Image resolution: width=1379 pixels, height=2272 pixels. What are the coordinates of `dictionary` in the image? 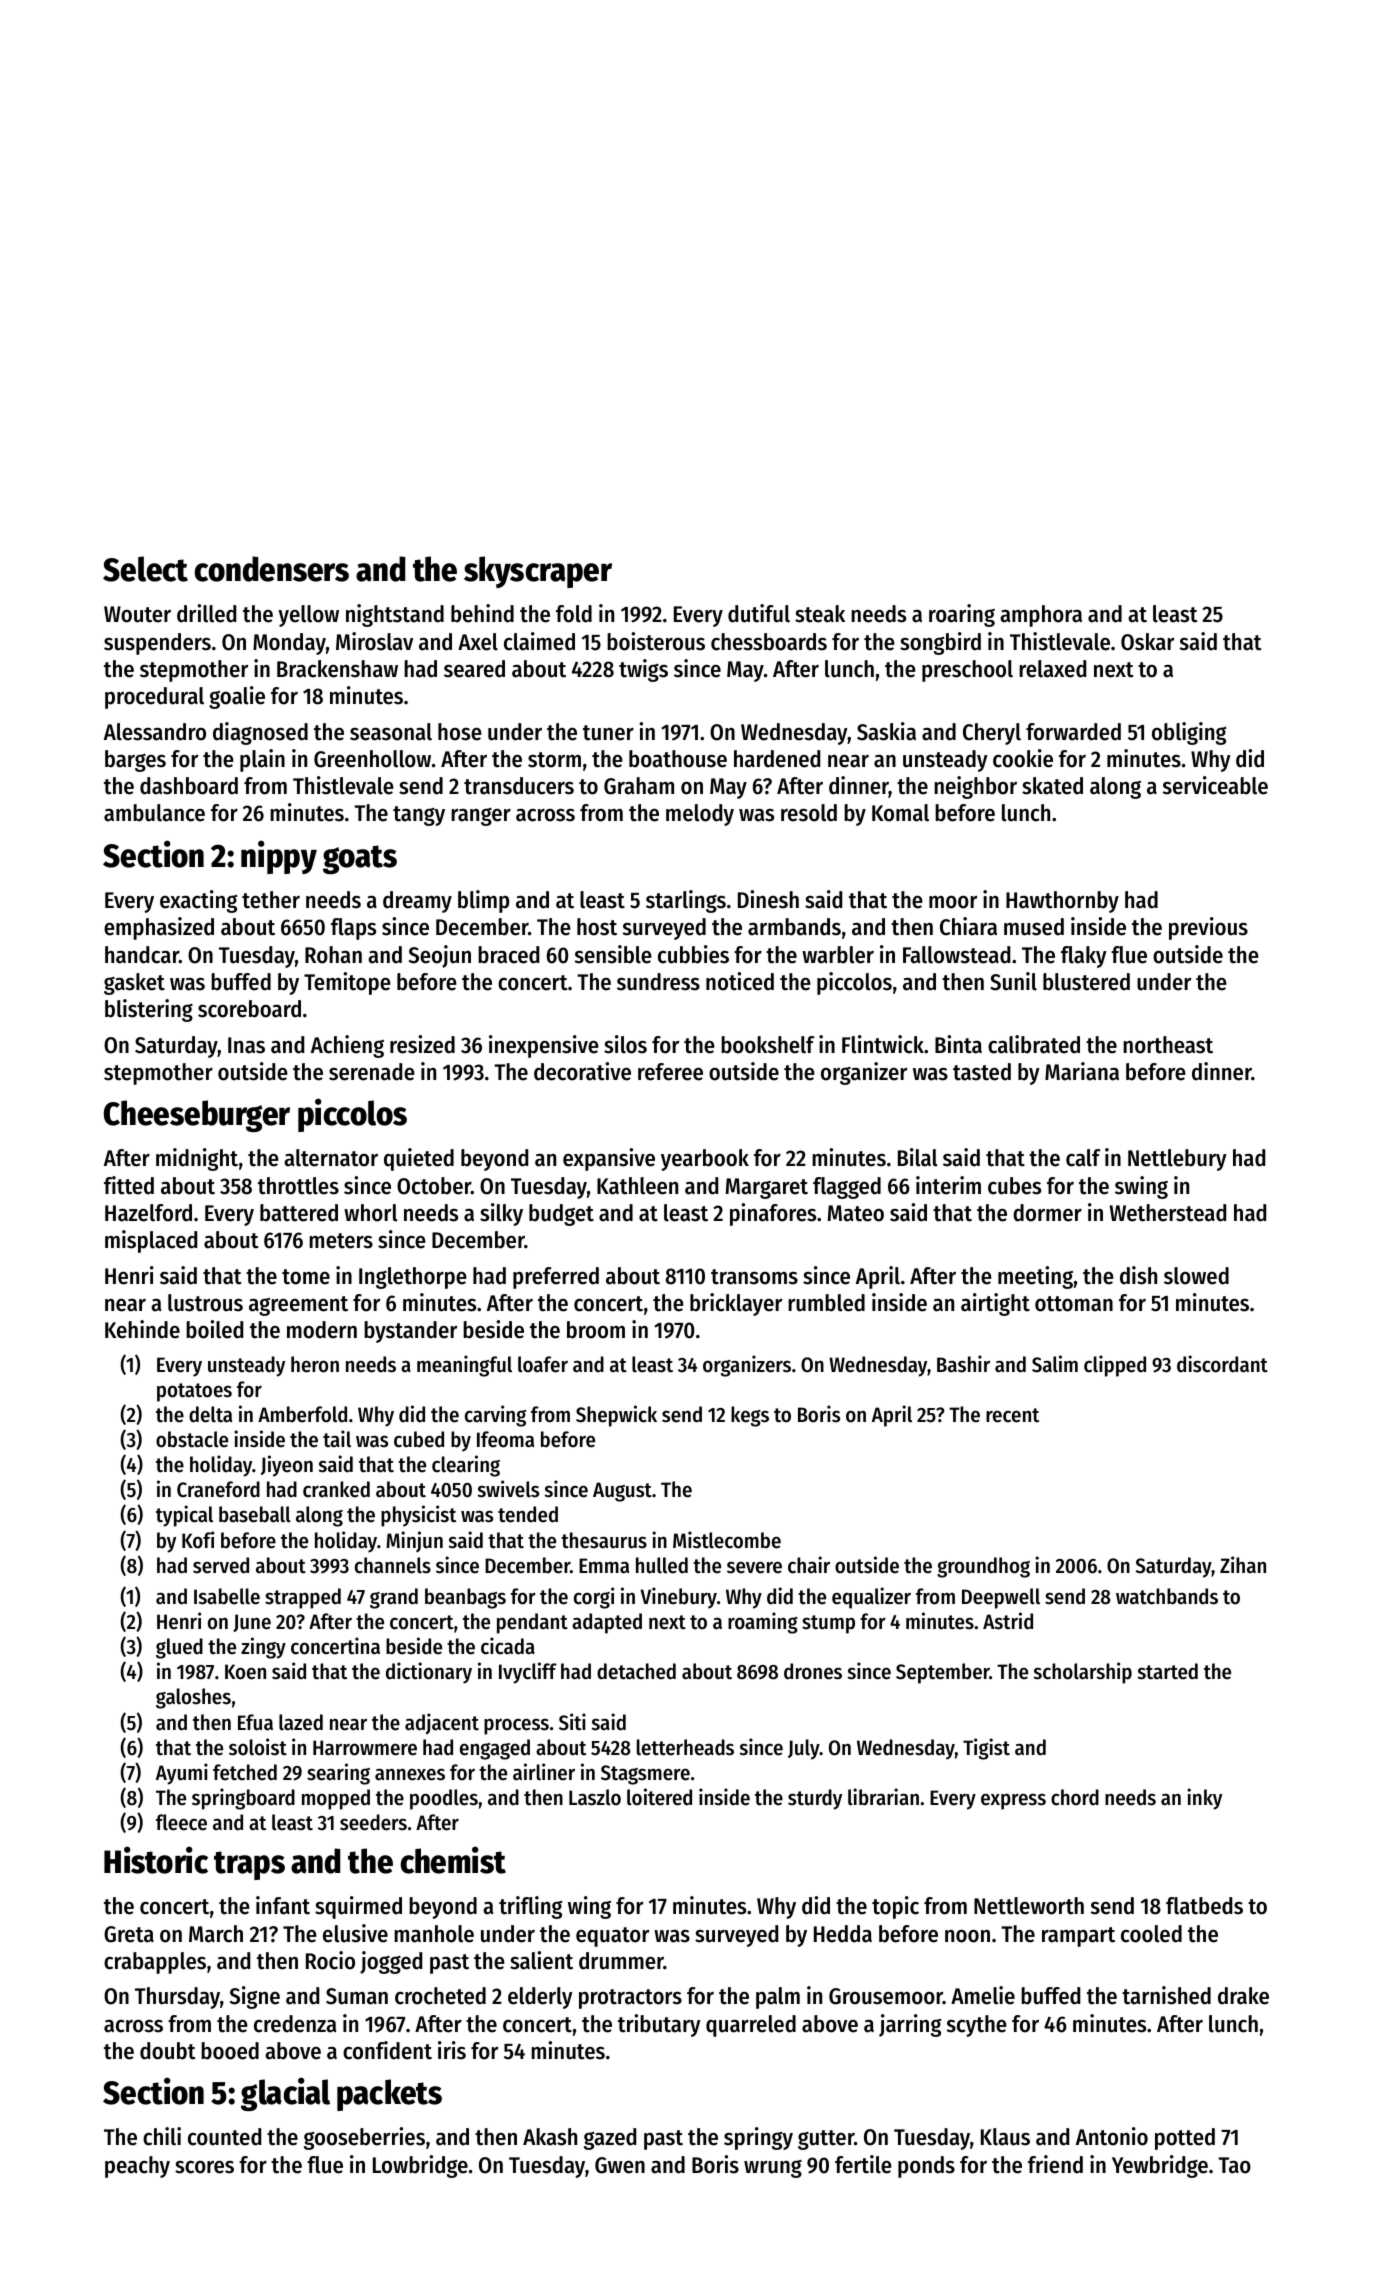 It's located at (429, 1673).
